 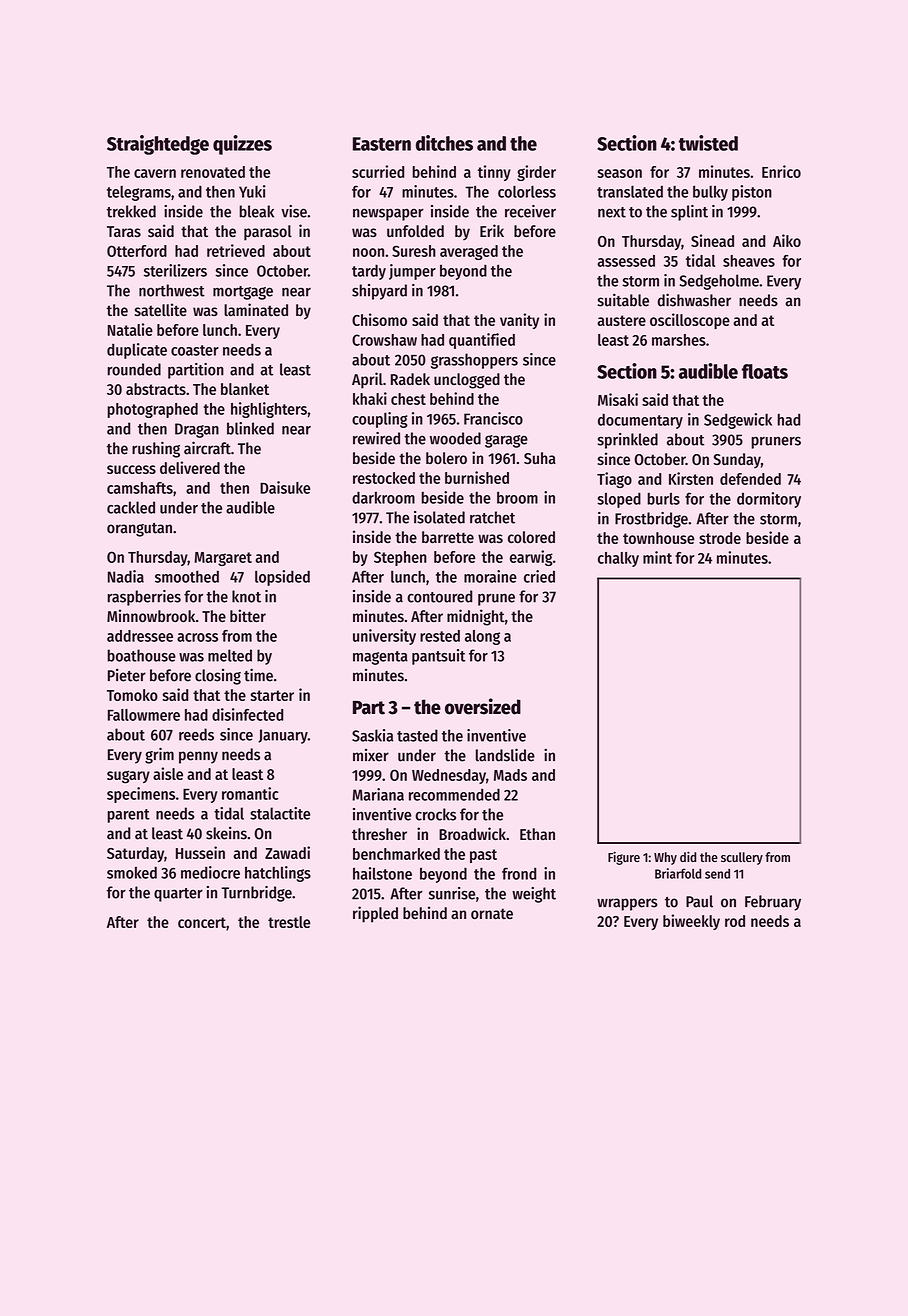 I want to click on Ethan, so click(x=537, y=834).
